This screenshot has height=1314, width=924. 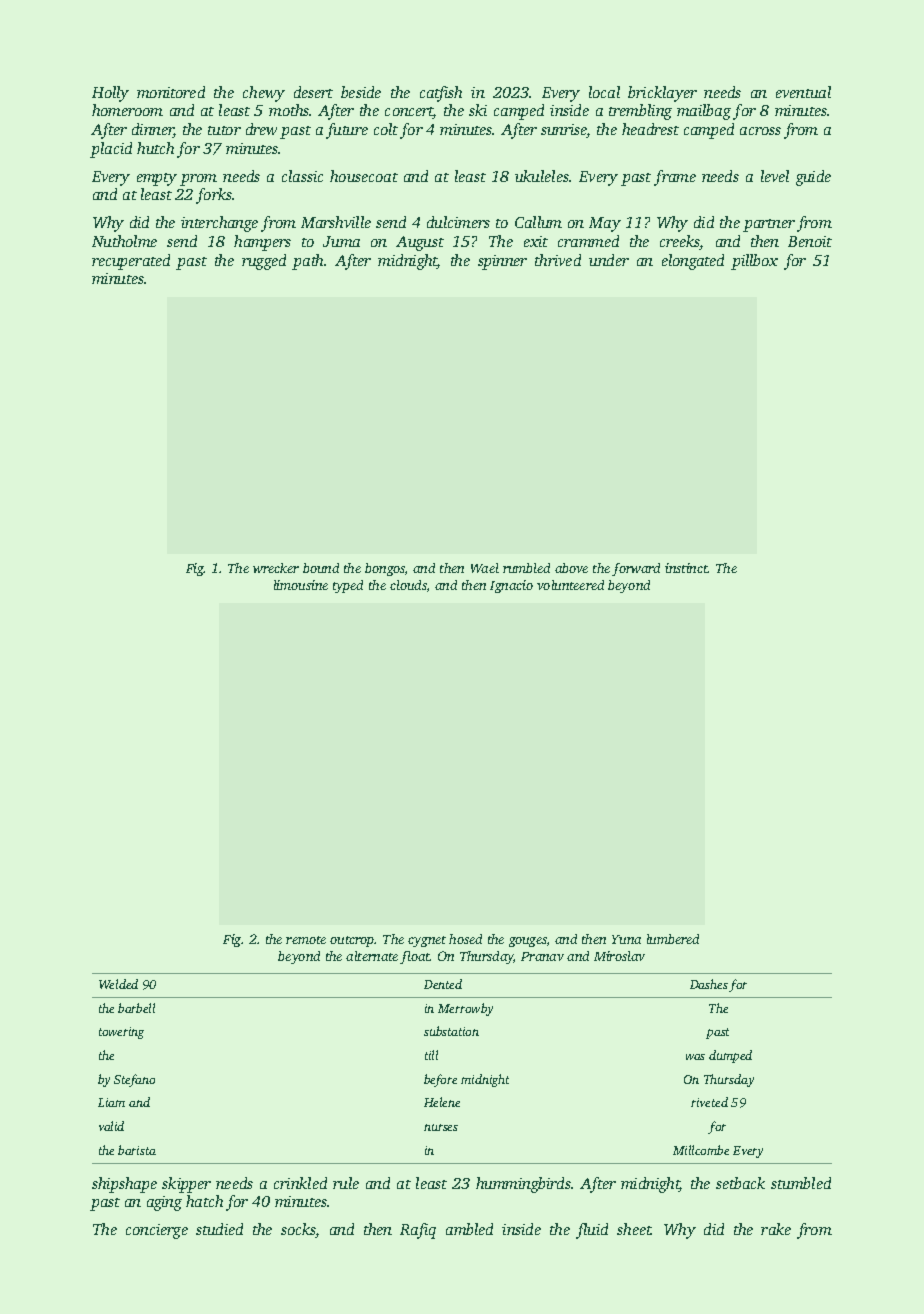 What do you see at coordinates (136, 1008) in the screenshot?
I see `barbell` at bounding box center [136, 1008].
